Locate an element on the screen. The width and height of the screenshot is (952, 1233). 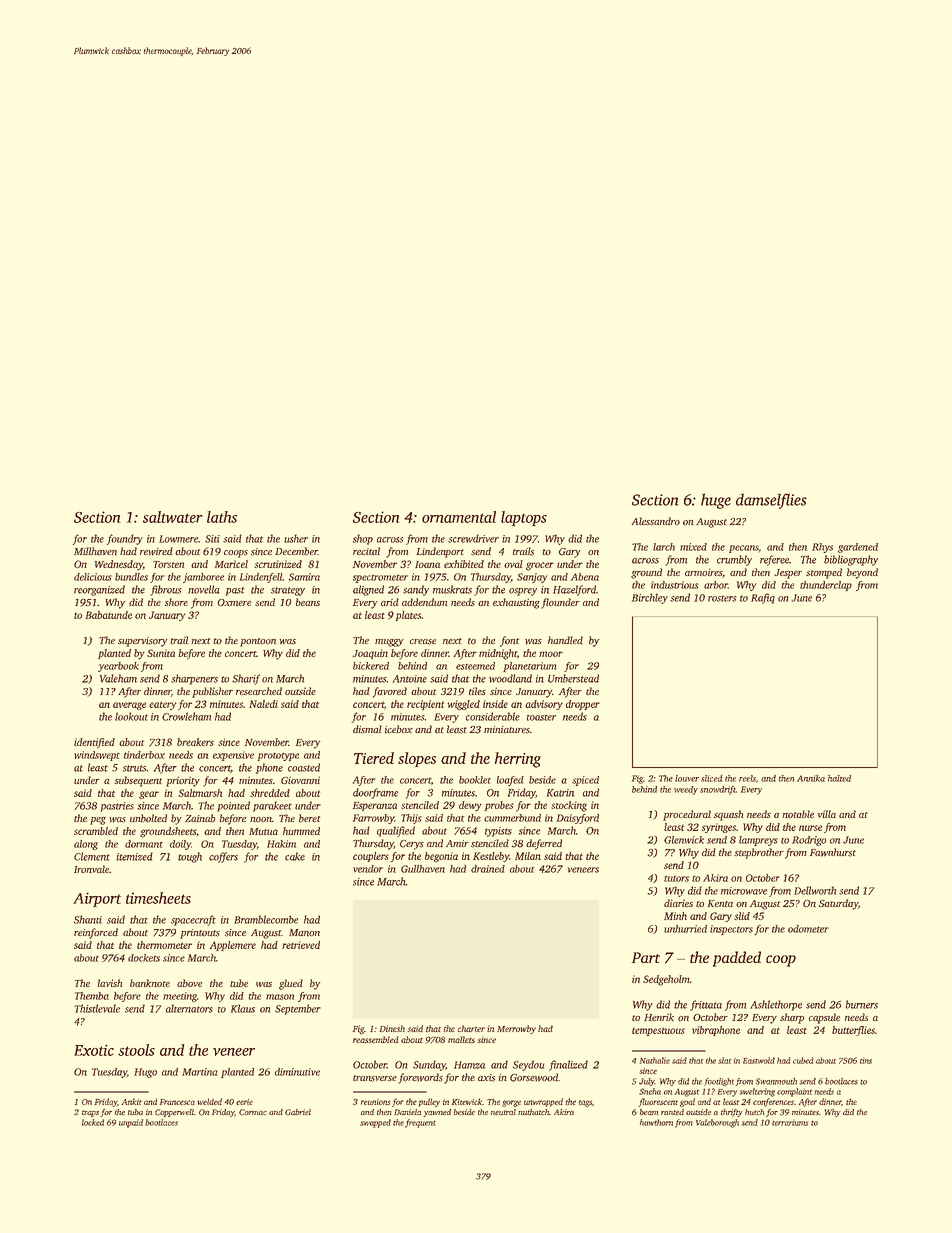
huge is located at coordinates (716, 501).
